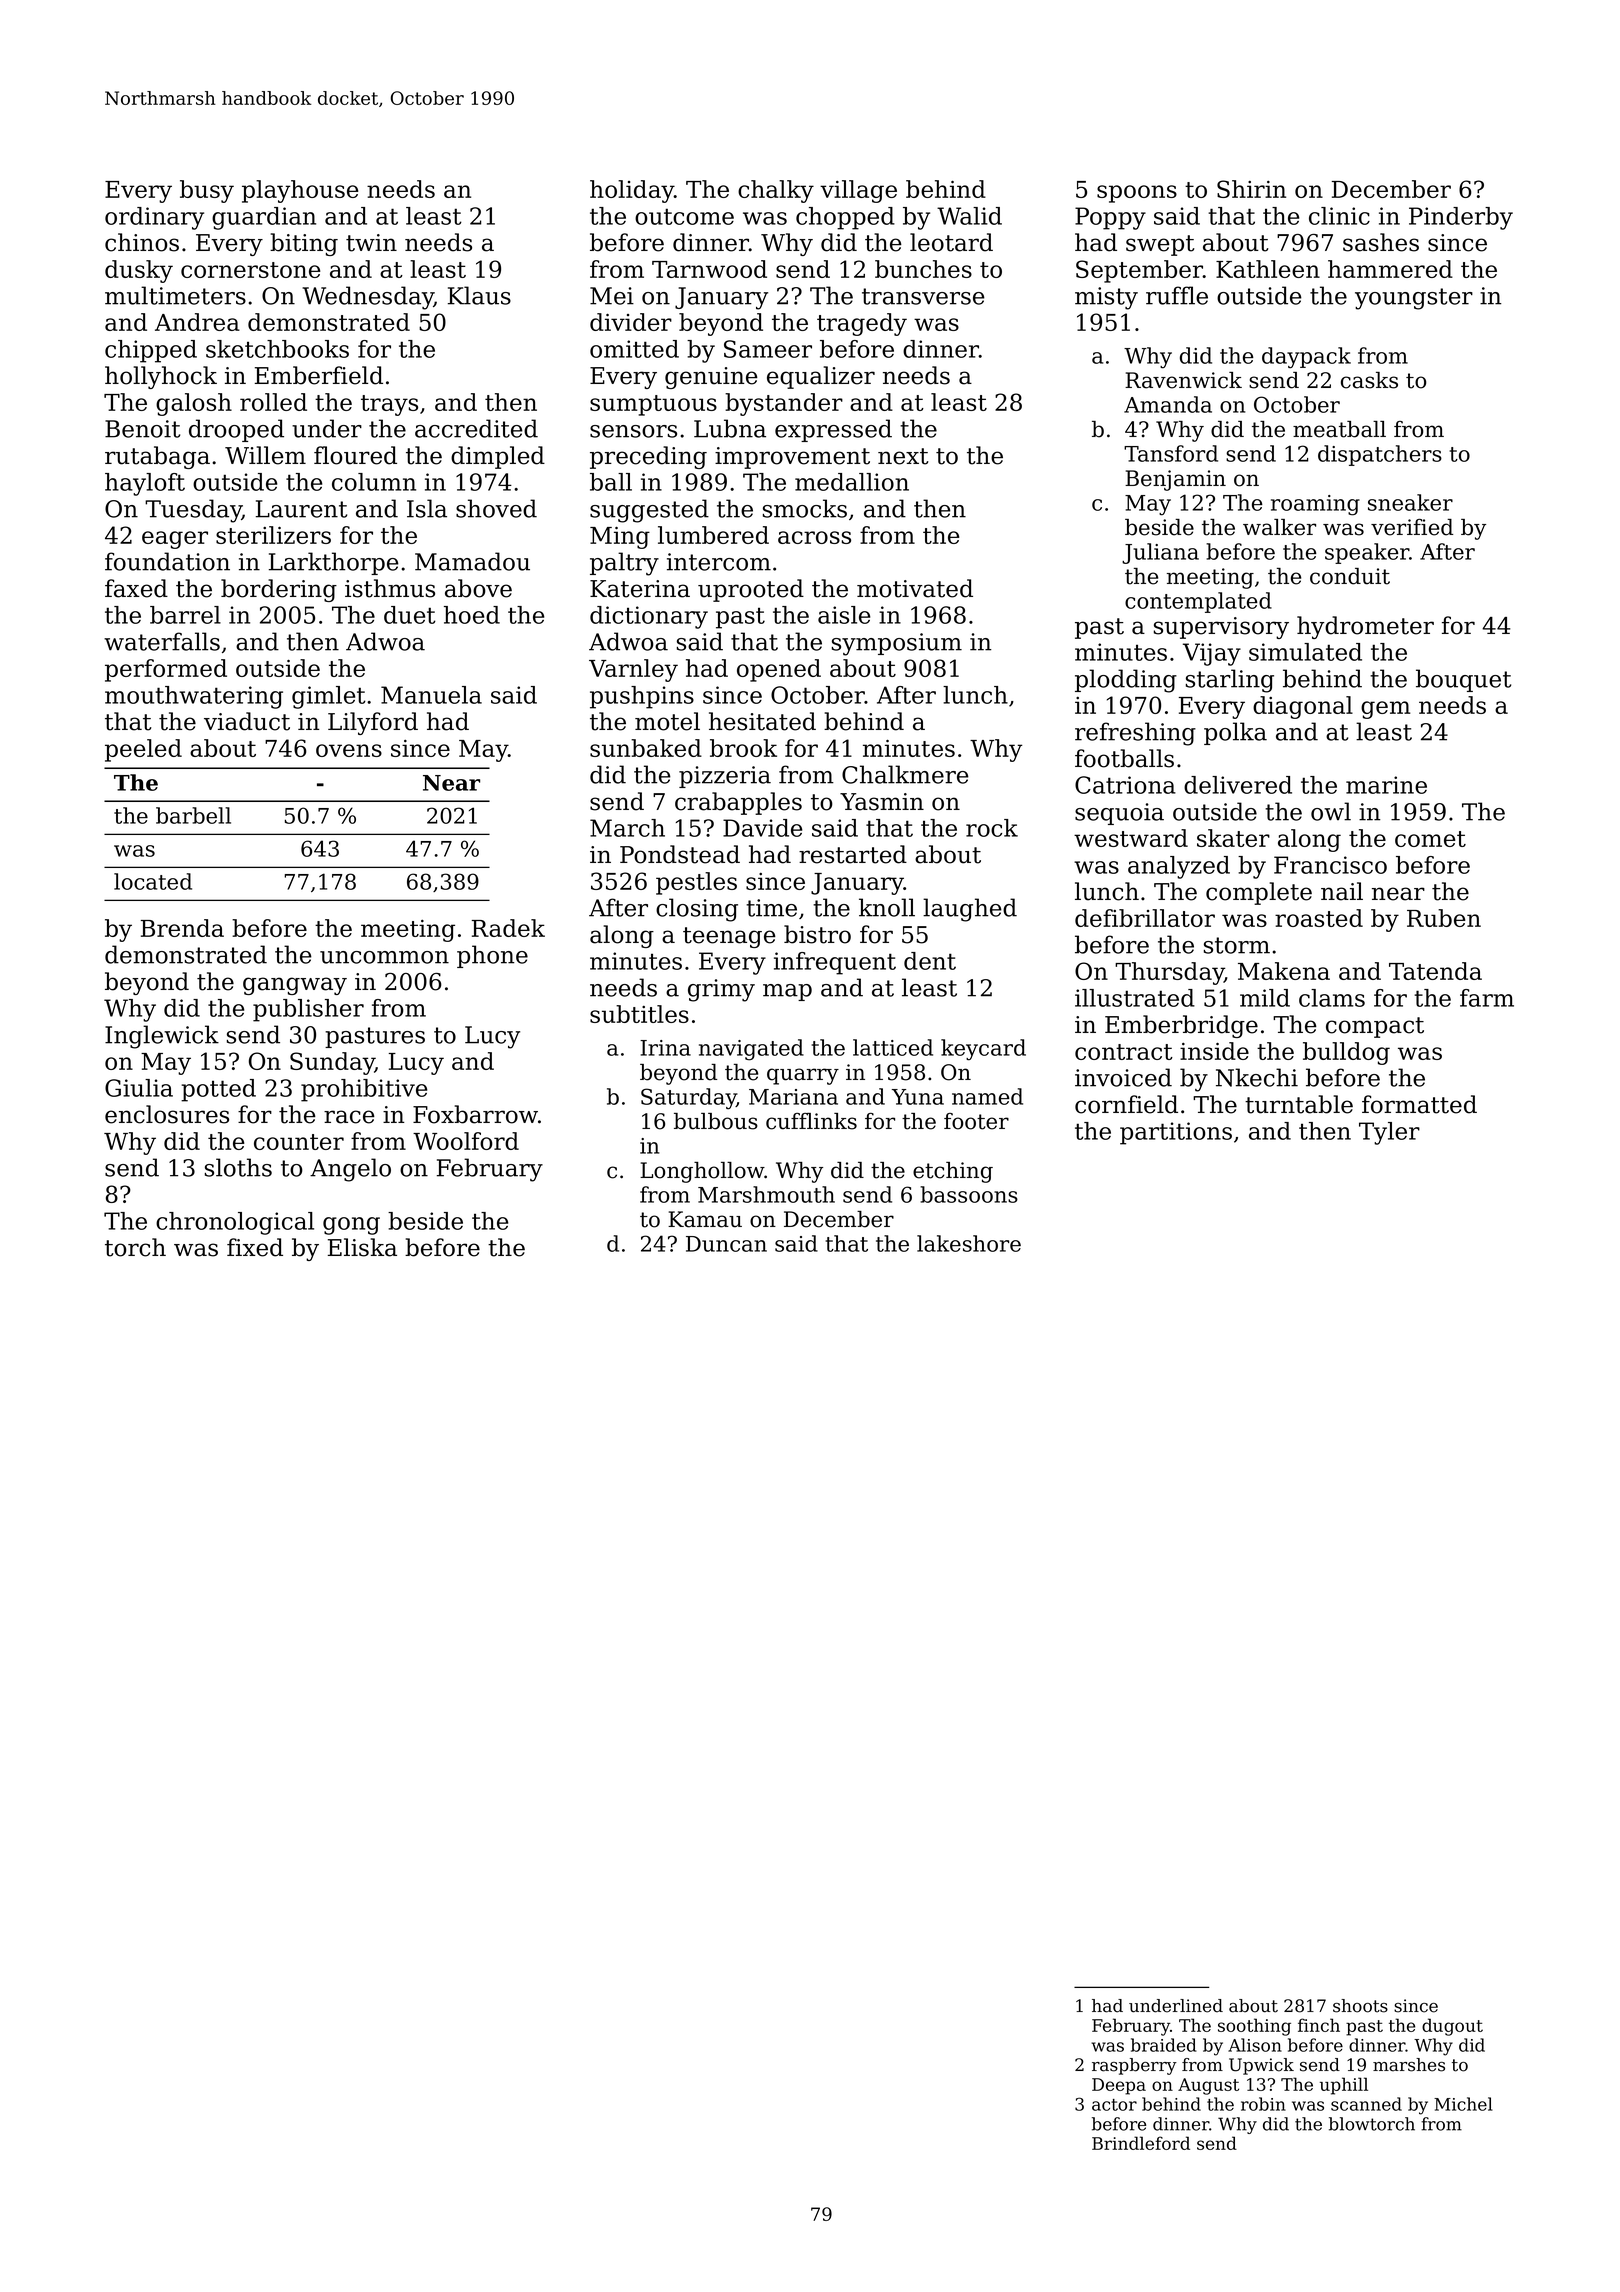 The height and width of the screenshot is (2292, 1620). Describe the element at coordinates (918, 1097) in the screenshot. I see `Yuna` at that location.
